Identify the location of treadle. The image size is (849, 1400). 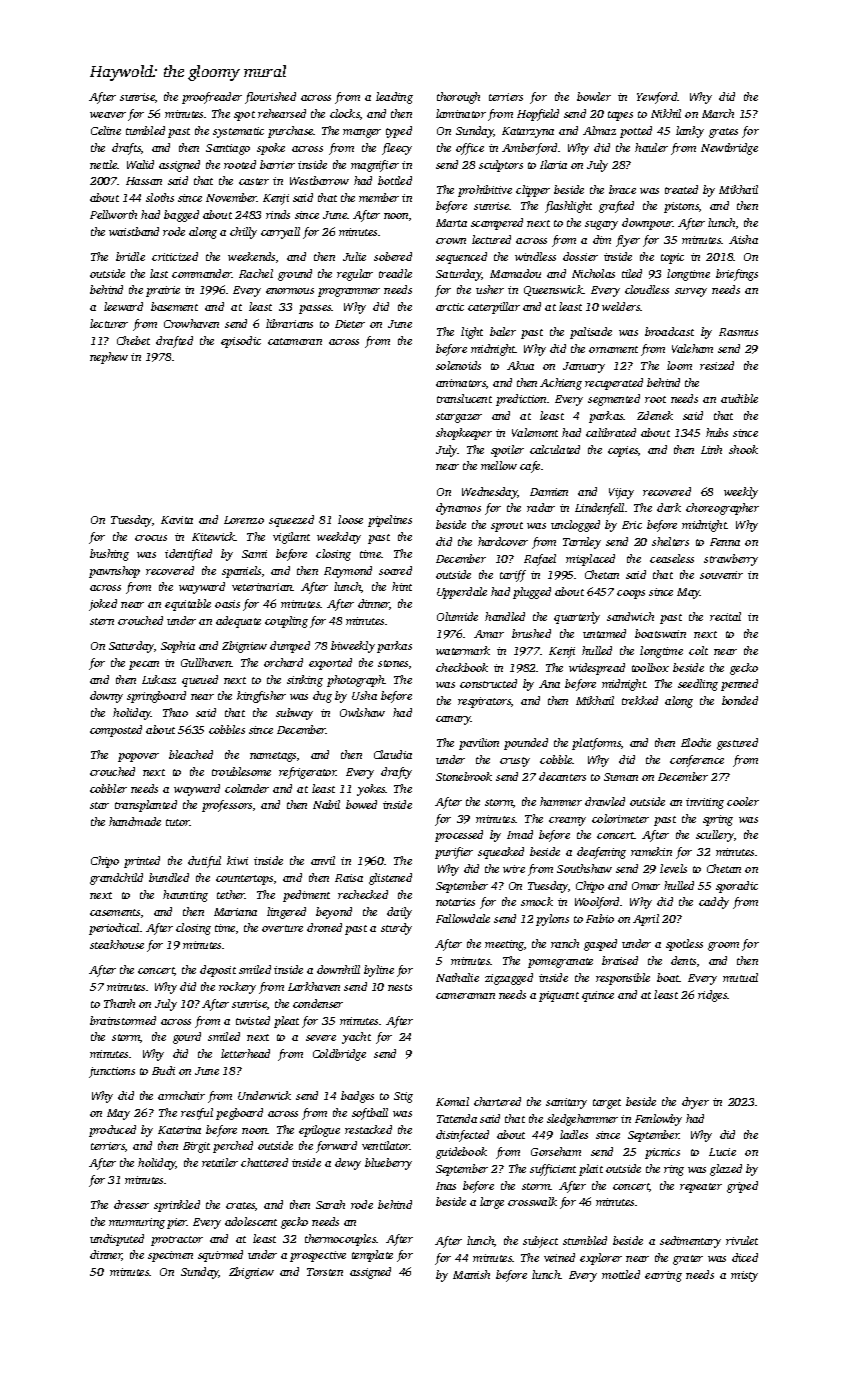
(395, 273).
